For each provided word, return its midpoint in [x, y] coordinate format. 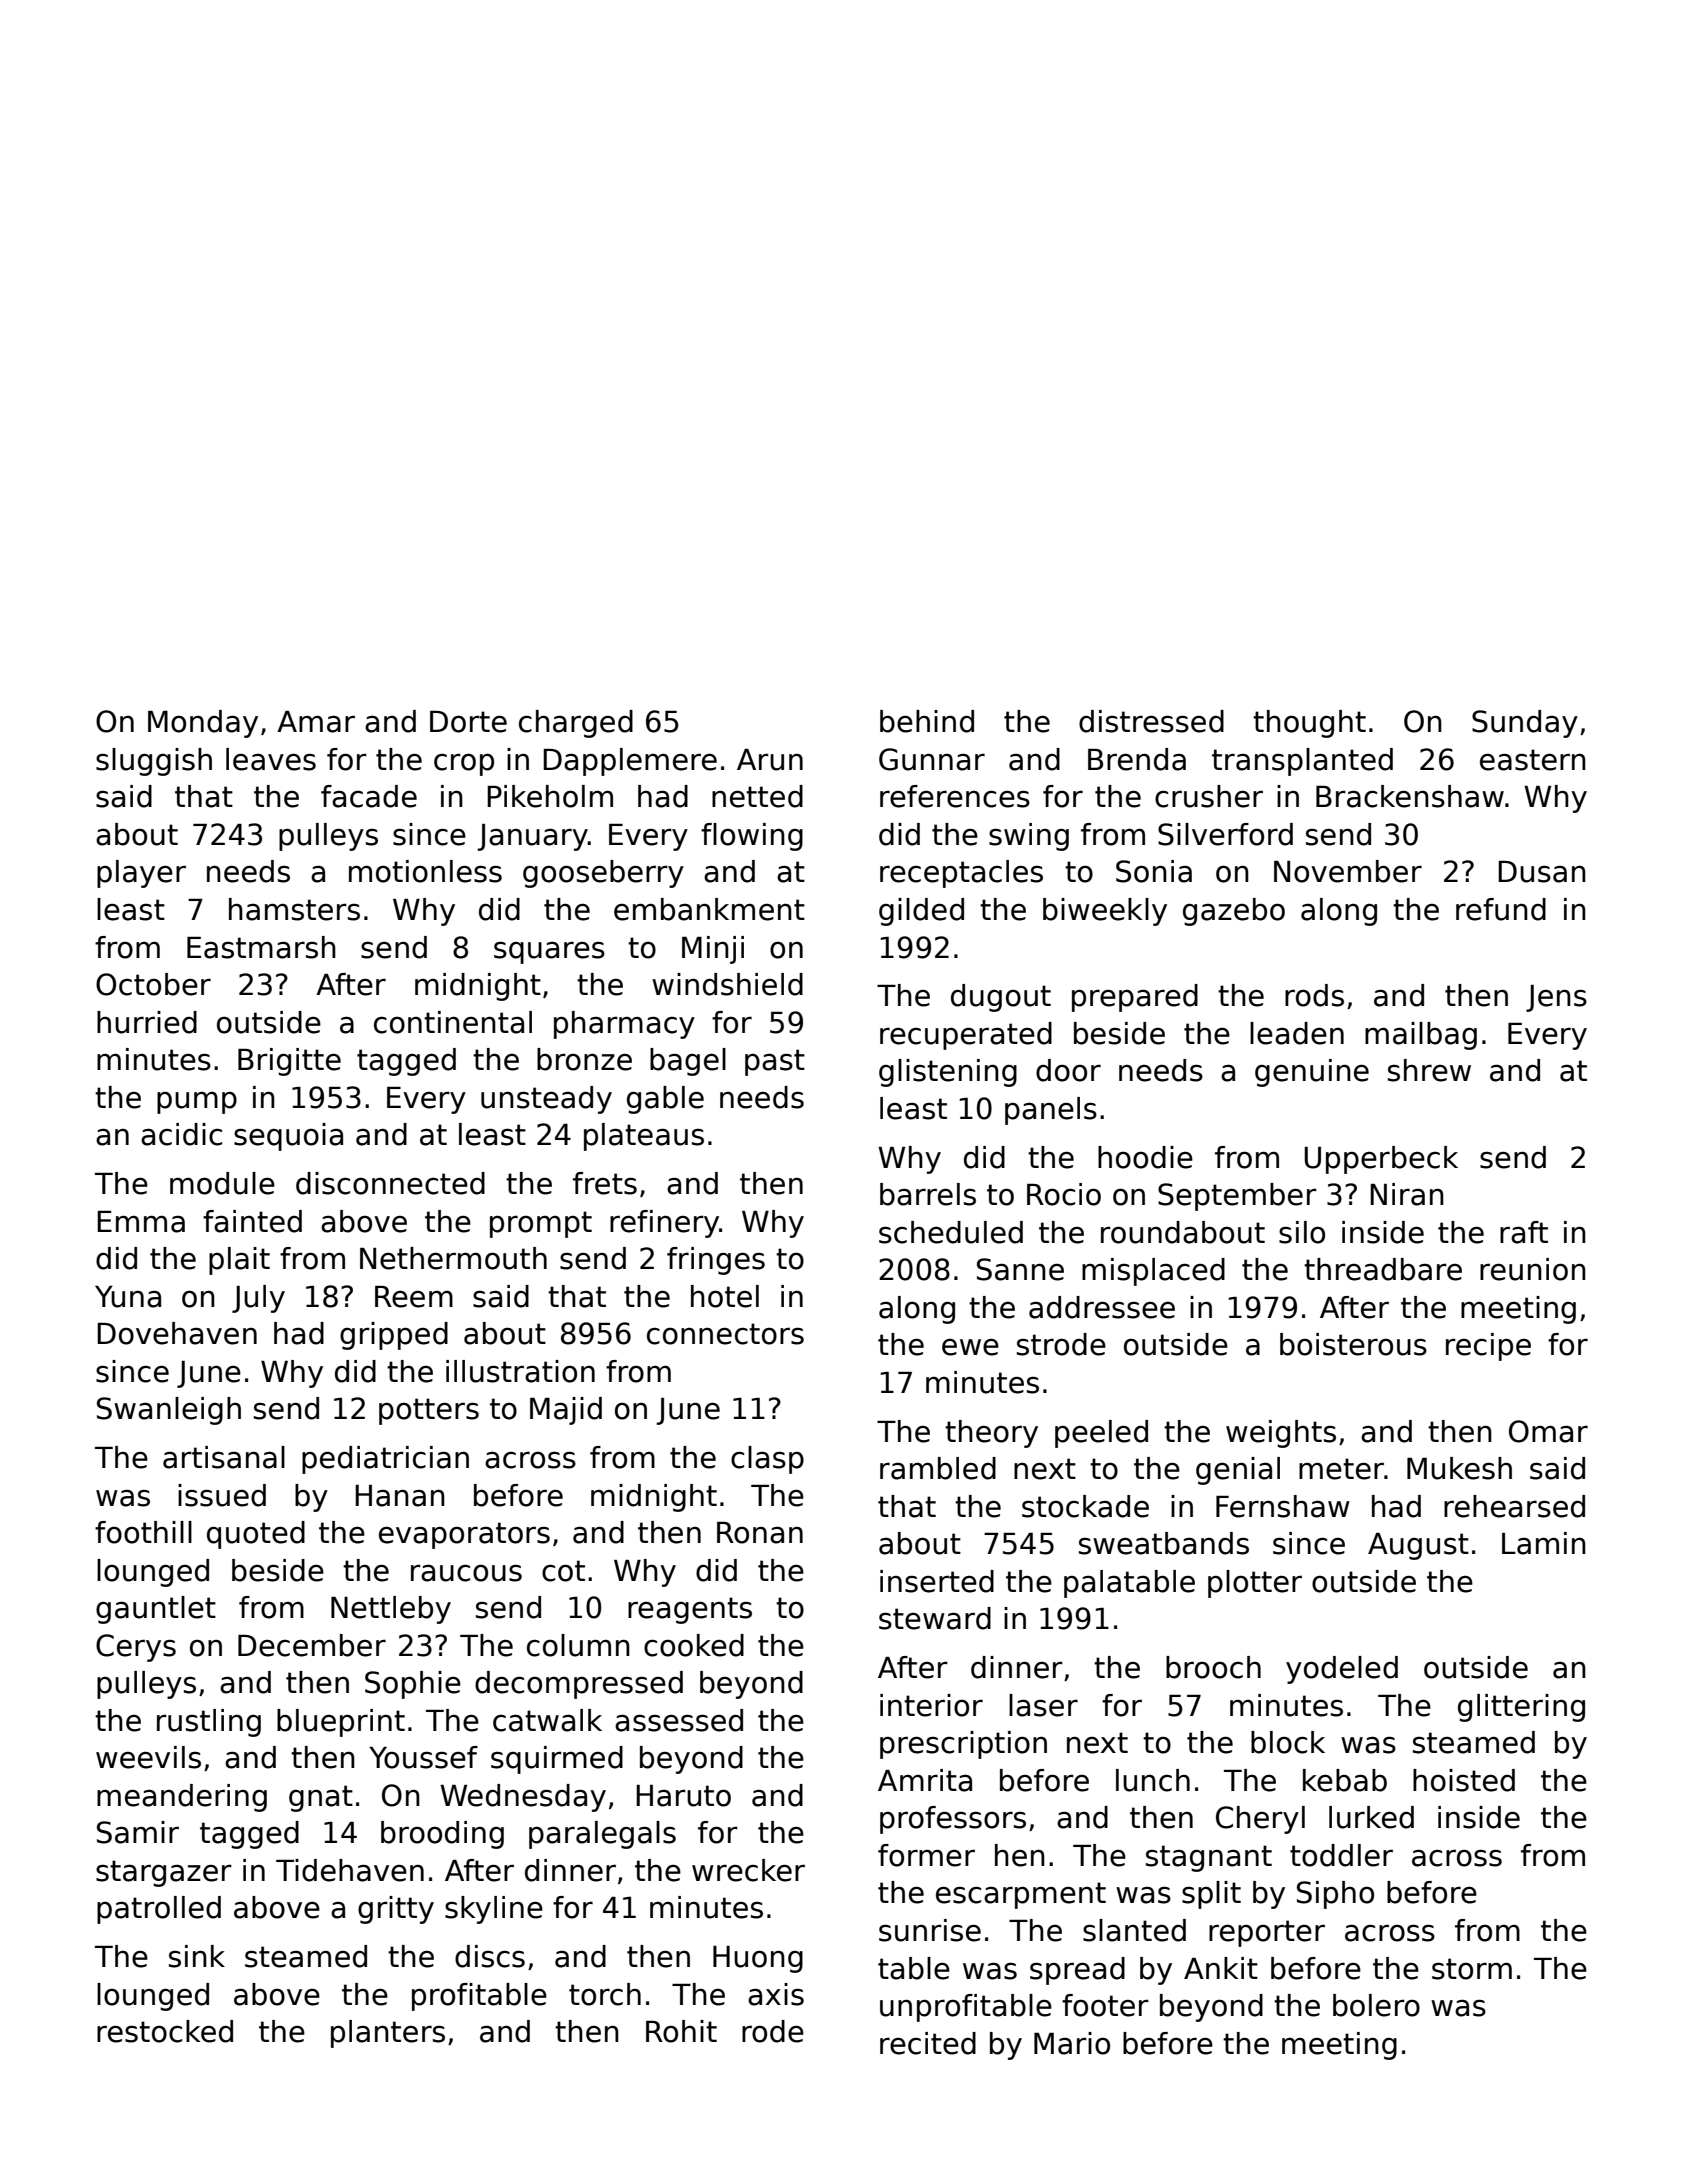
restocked [165, 2031]
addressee [1102, 1307]
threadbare [1383, 1269]
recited [928, 2043]
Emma [141, 1222]
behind [927, 721]
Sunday [1525, 724]
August [1418, 1546]
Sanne [1020, 1269]
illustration [520, 1371]
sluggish [154, 762]
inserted [937, 1581]
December [312, 1645]
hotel [725, 1296]
